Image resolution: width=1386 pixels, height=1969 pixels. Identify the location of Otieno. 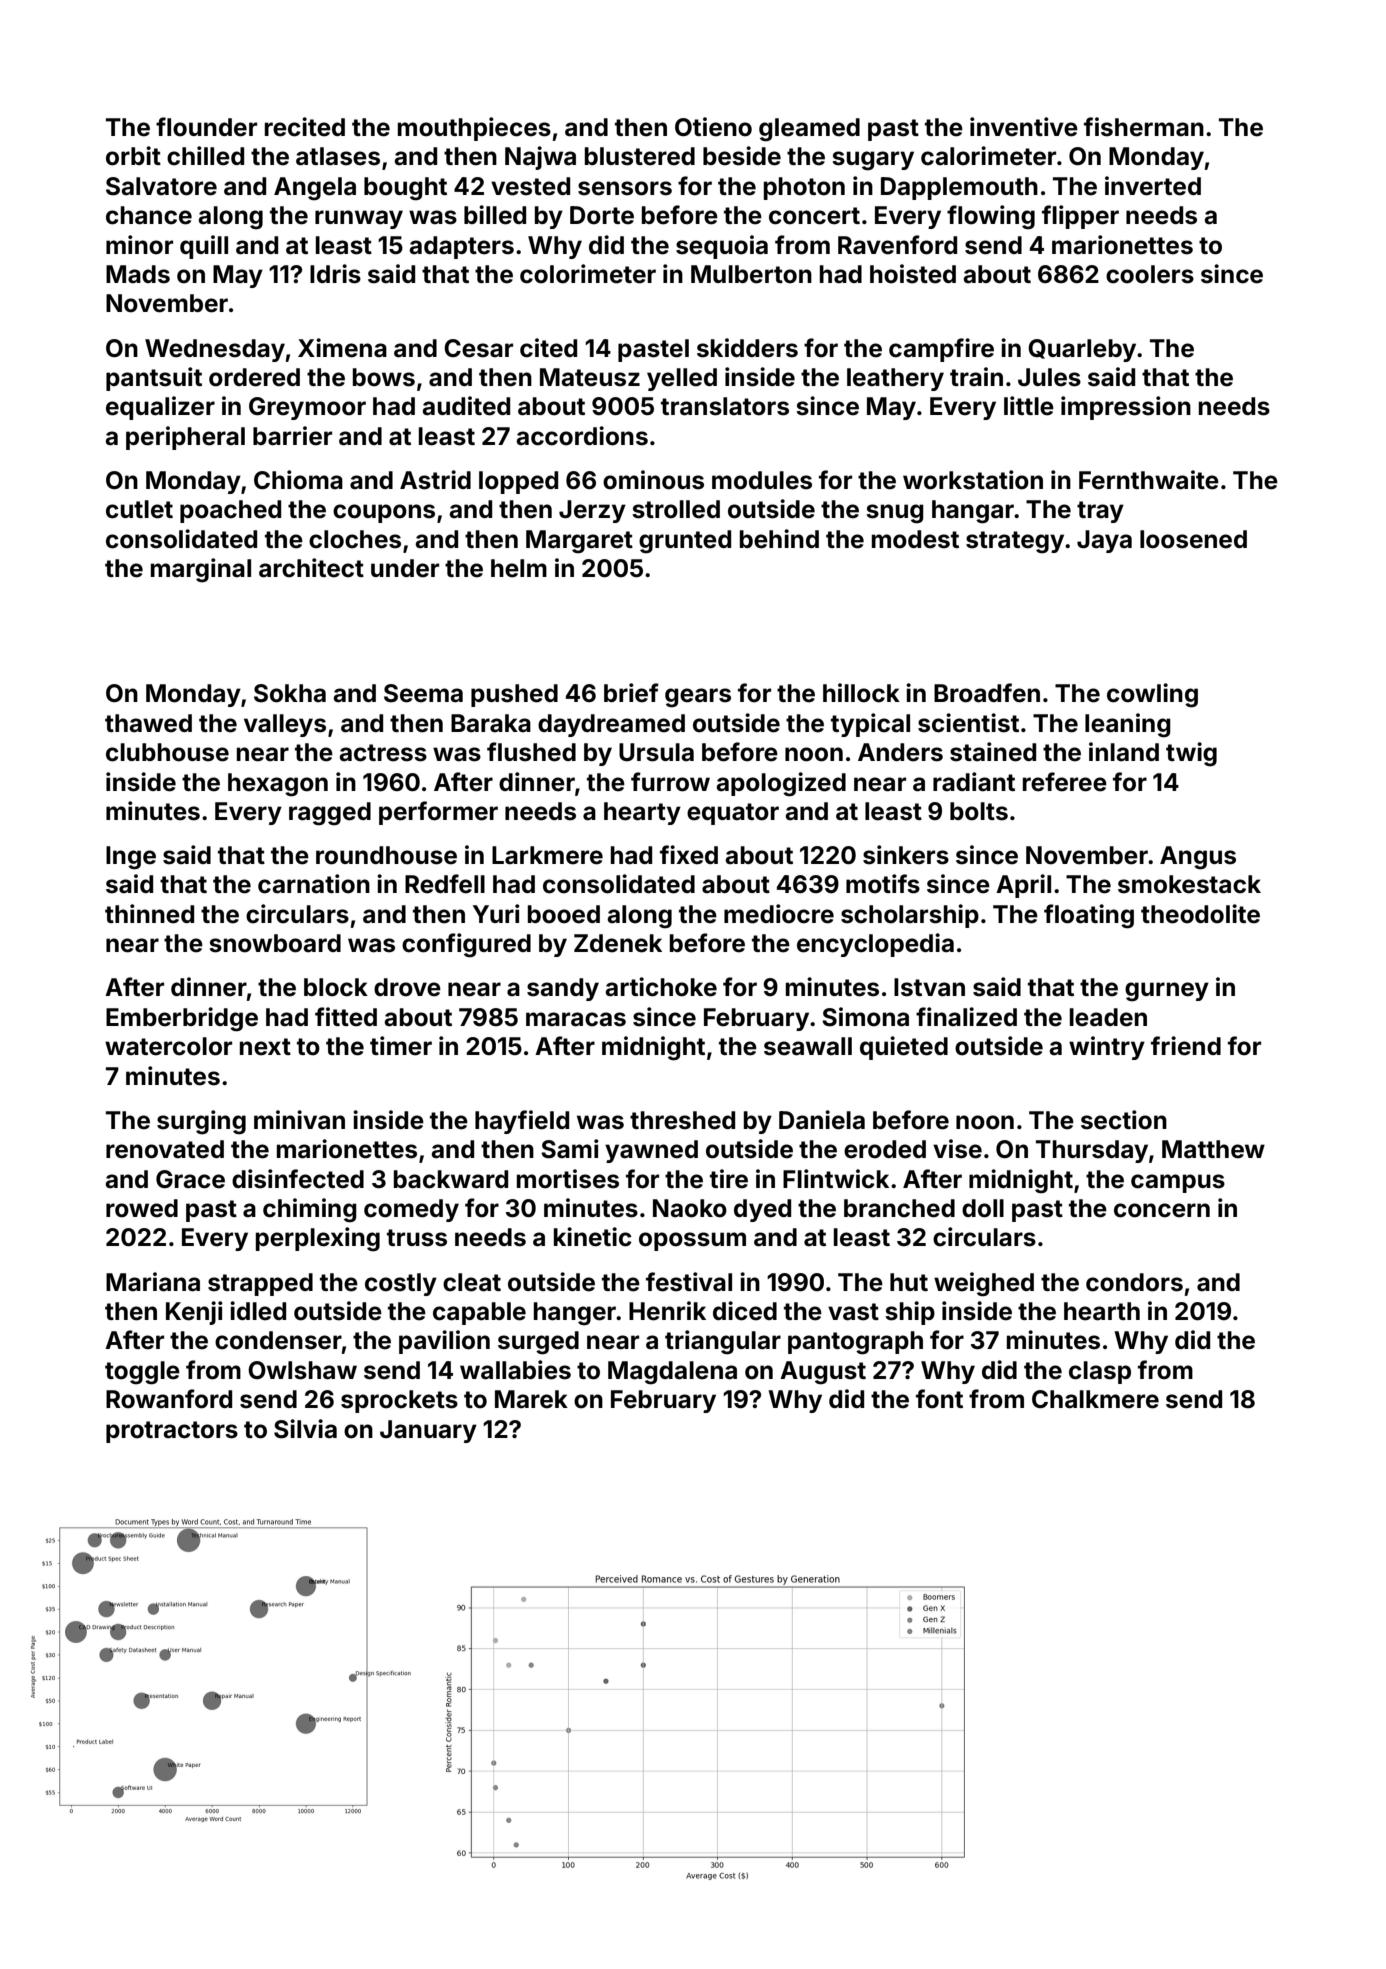
(713, 127).
